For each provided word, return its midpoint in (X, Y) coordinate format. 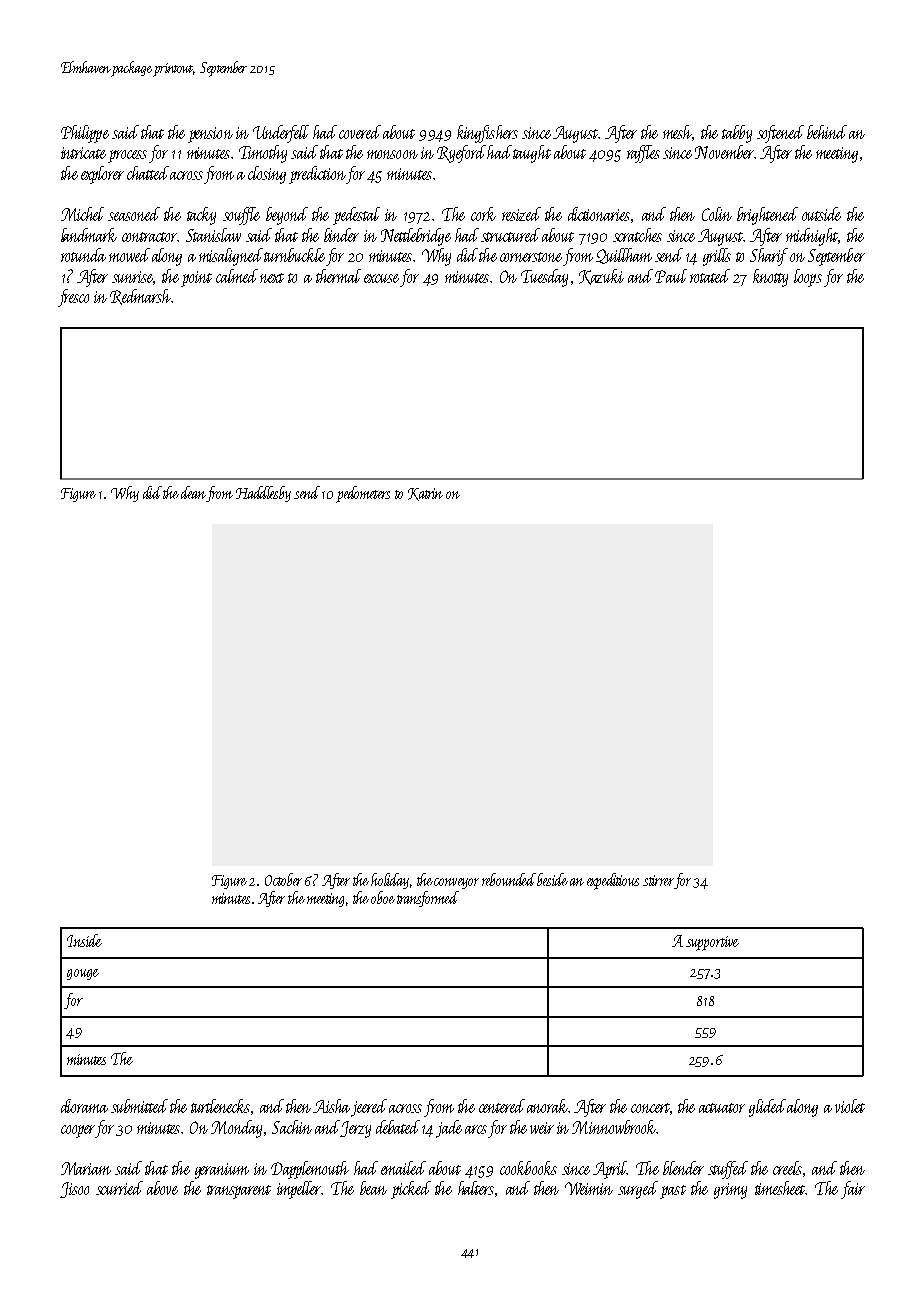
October (283, 879)
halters (476, 1188)
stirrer (658, 880)
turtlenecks (220, 1106)
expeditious (613, 881)
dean (193, 492)
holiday (390, 881)
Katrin (425, 494)
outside (821, 214)
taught (532, 154)
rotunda (83, 255)
